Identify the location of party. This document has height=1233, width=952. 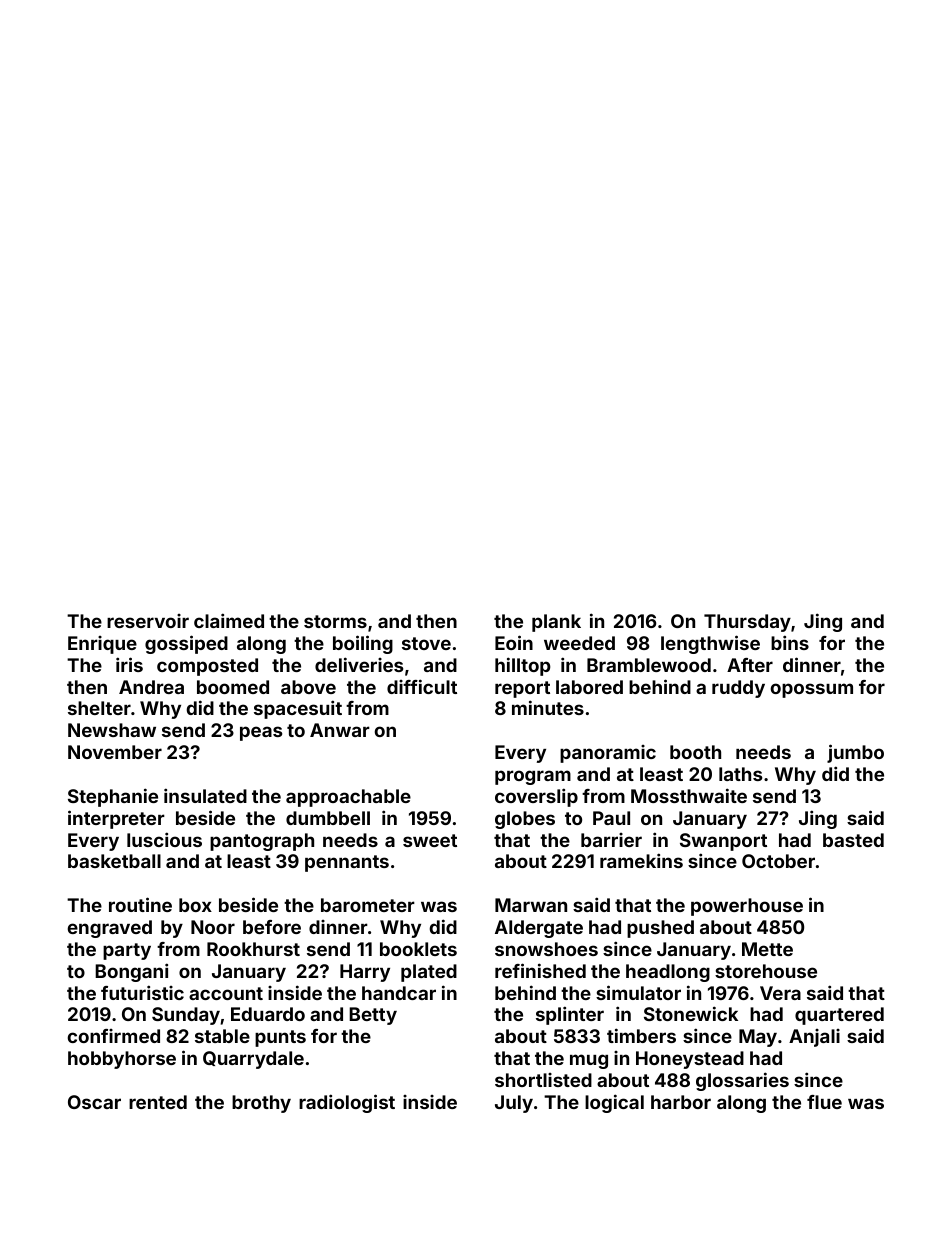
(127, 951).
